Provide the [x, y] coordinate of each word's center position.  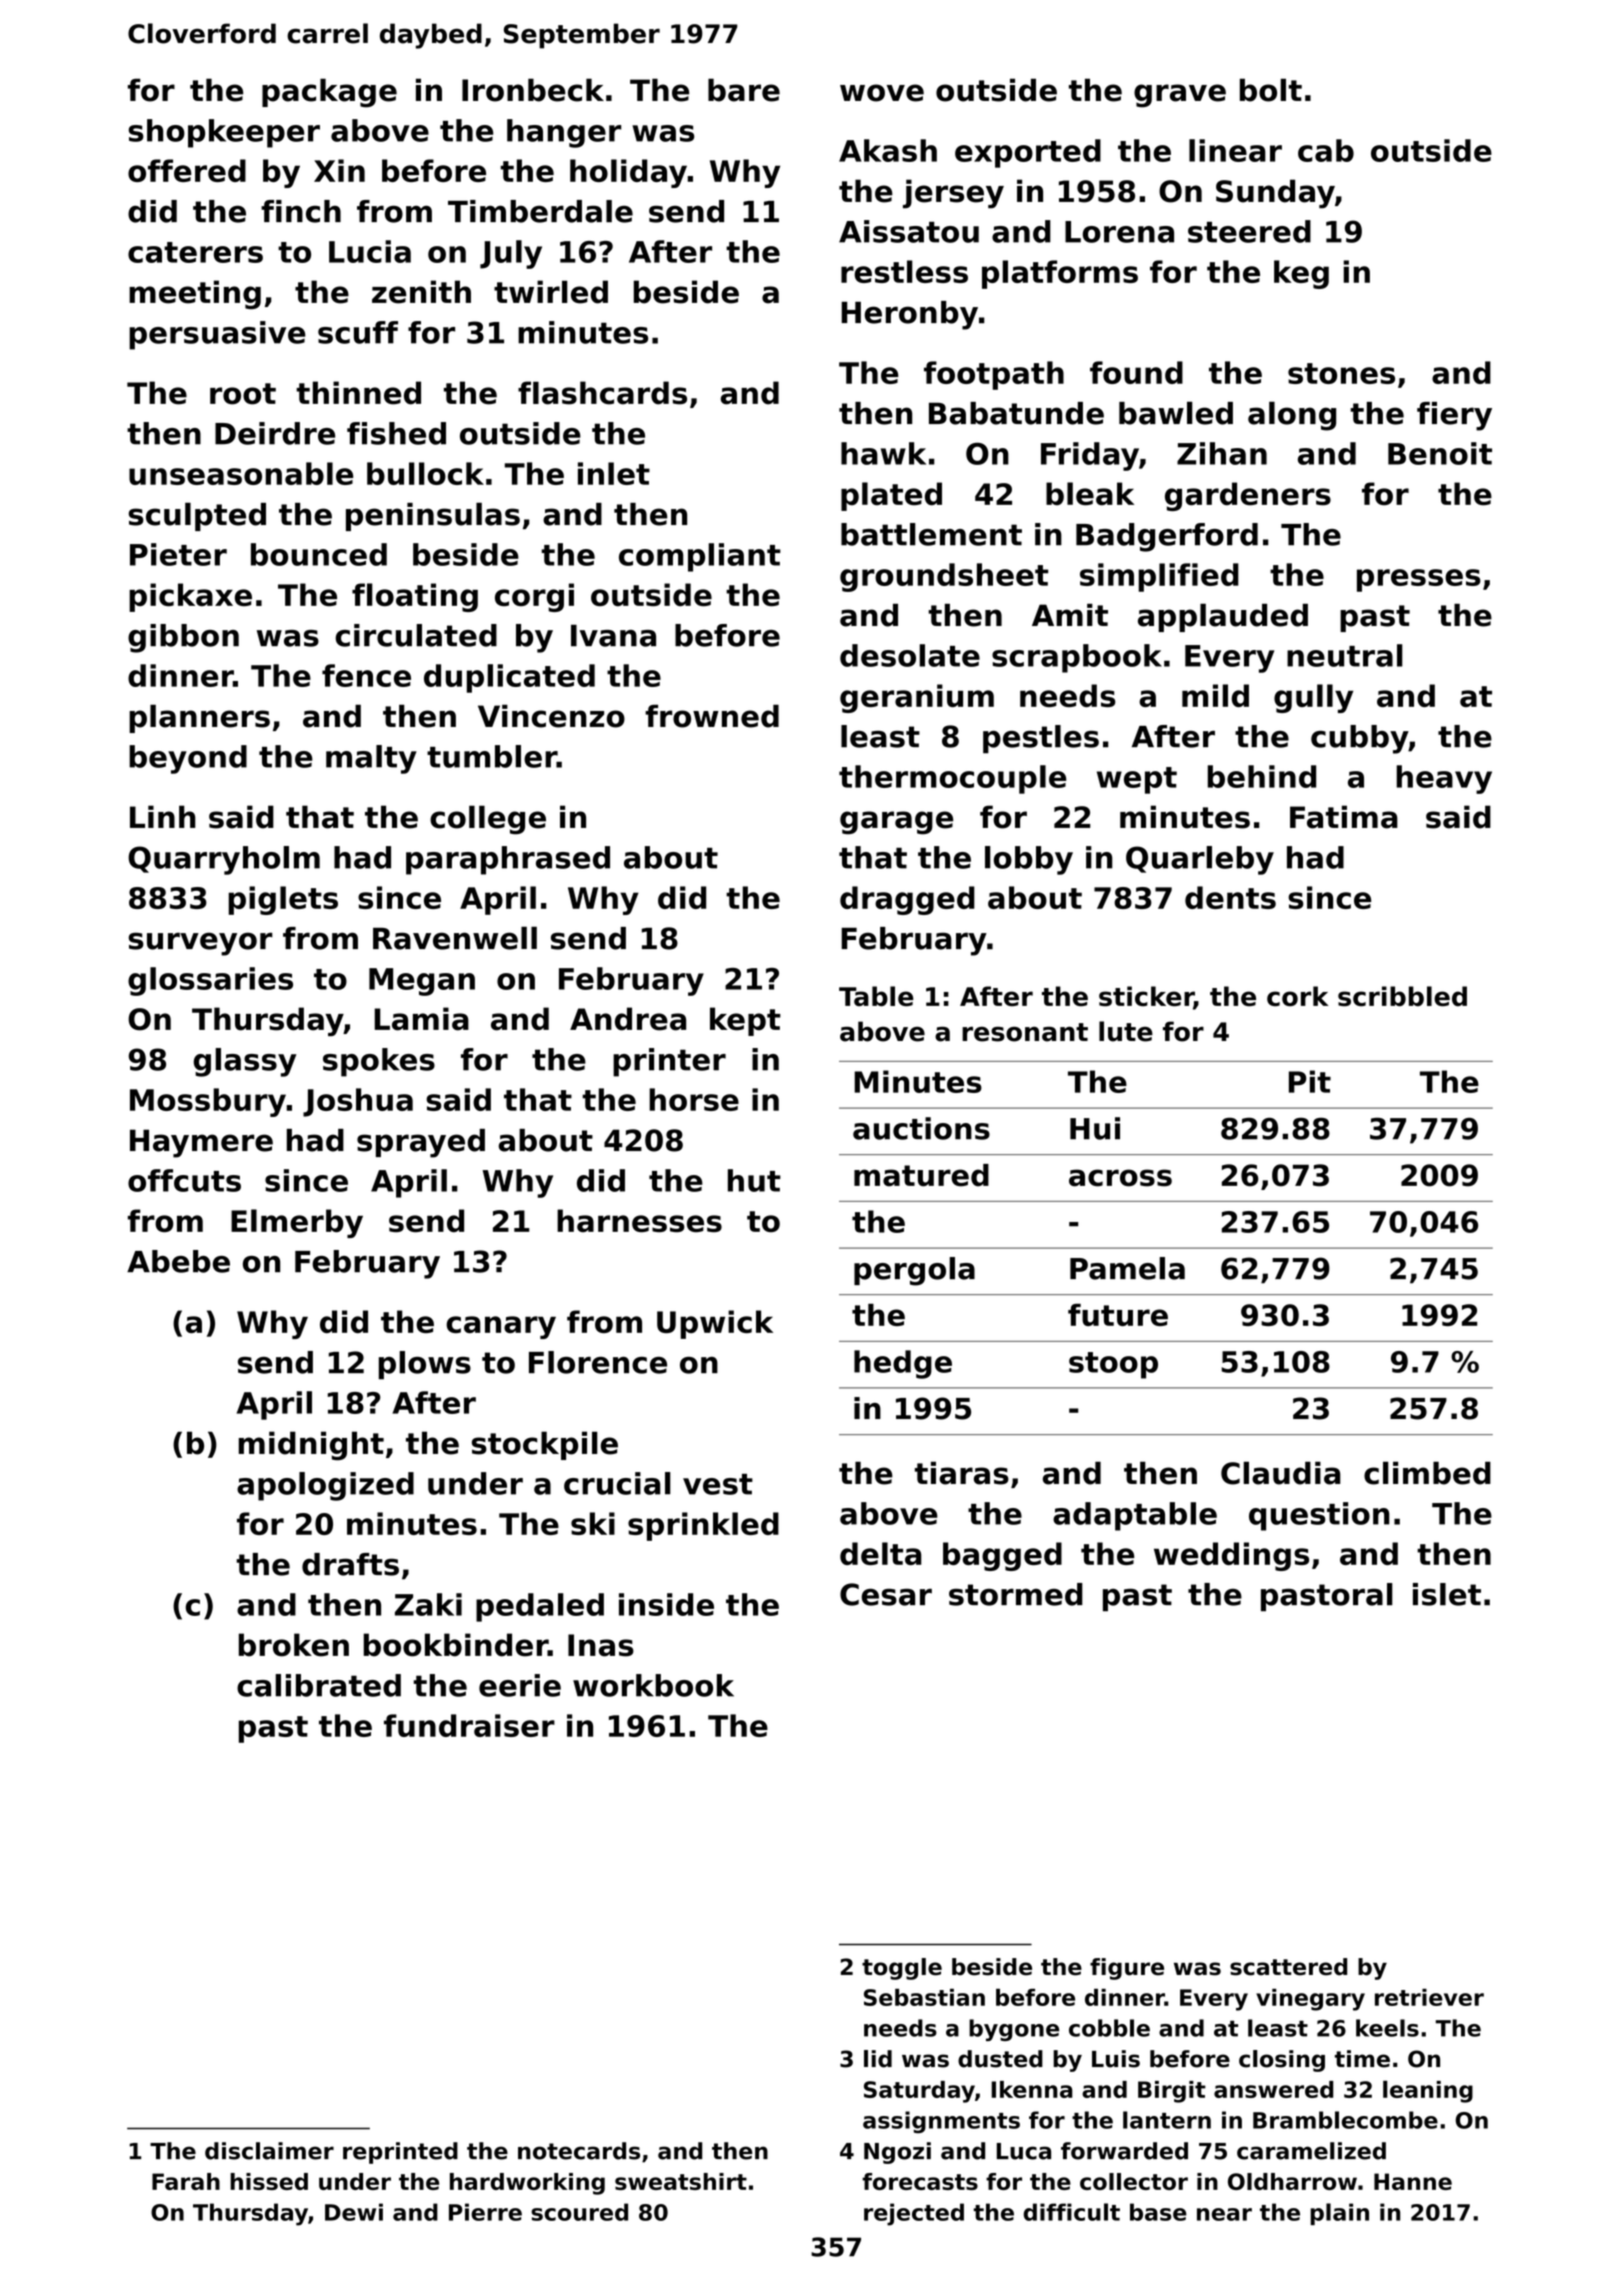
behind [1262, 776]
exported [1028, 153]
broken [294, 1645]
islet [1447, 1594]
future [1118, 1314]
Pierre [485, 2212]
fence [366, 675]
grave [1180, 96]
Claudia [1281, 1473]
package [329, 93]
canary [501, 1327]
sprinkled [703, 1526]
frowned [712, 716]
